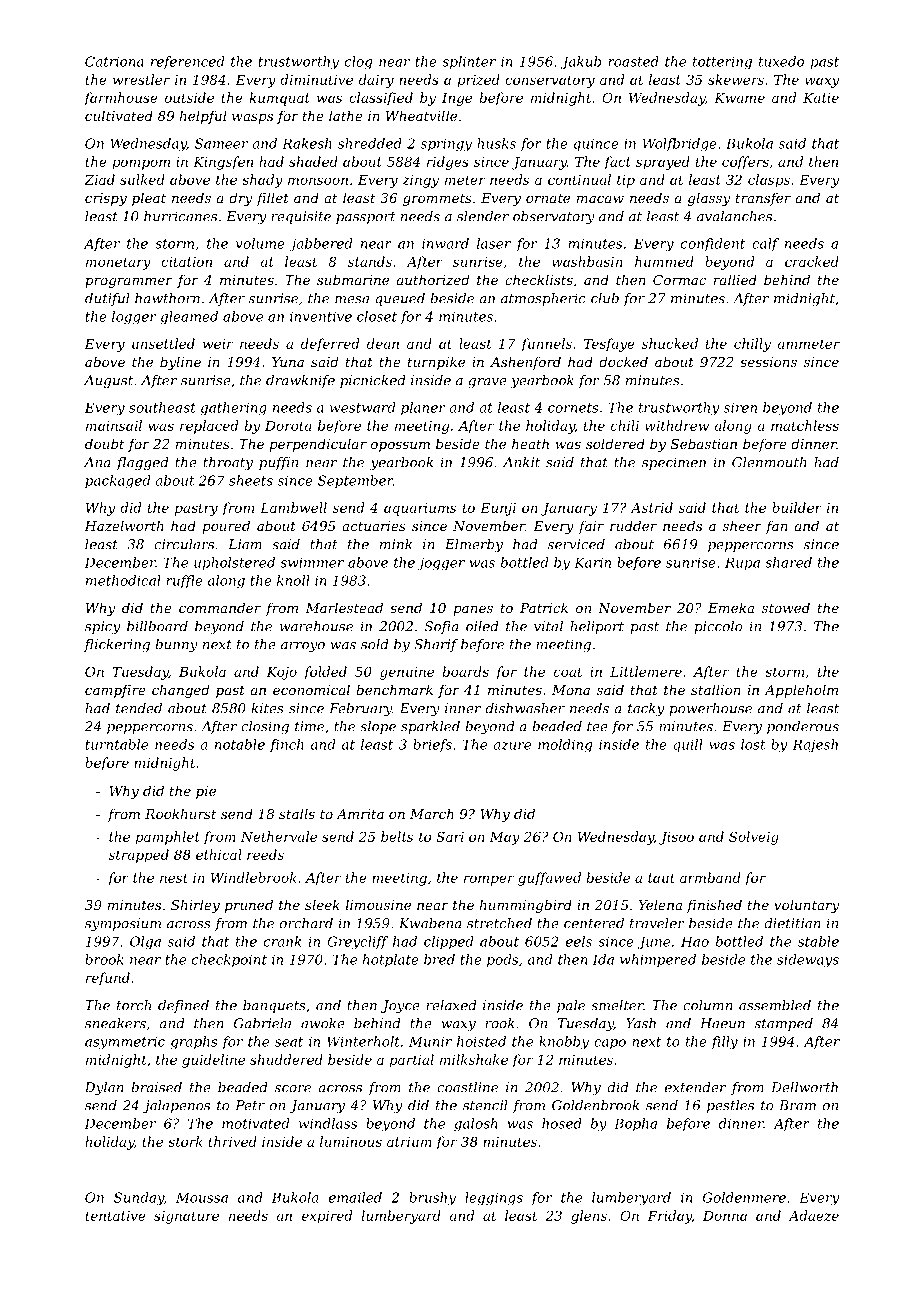  I want to click on Lambwell, so click(293, 507).
